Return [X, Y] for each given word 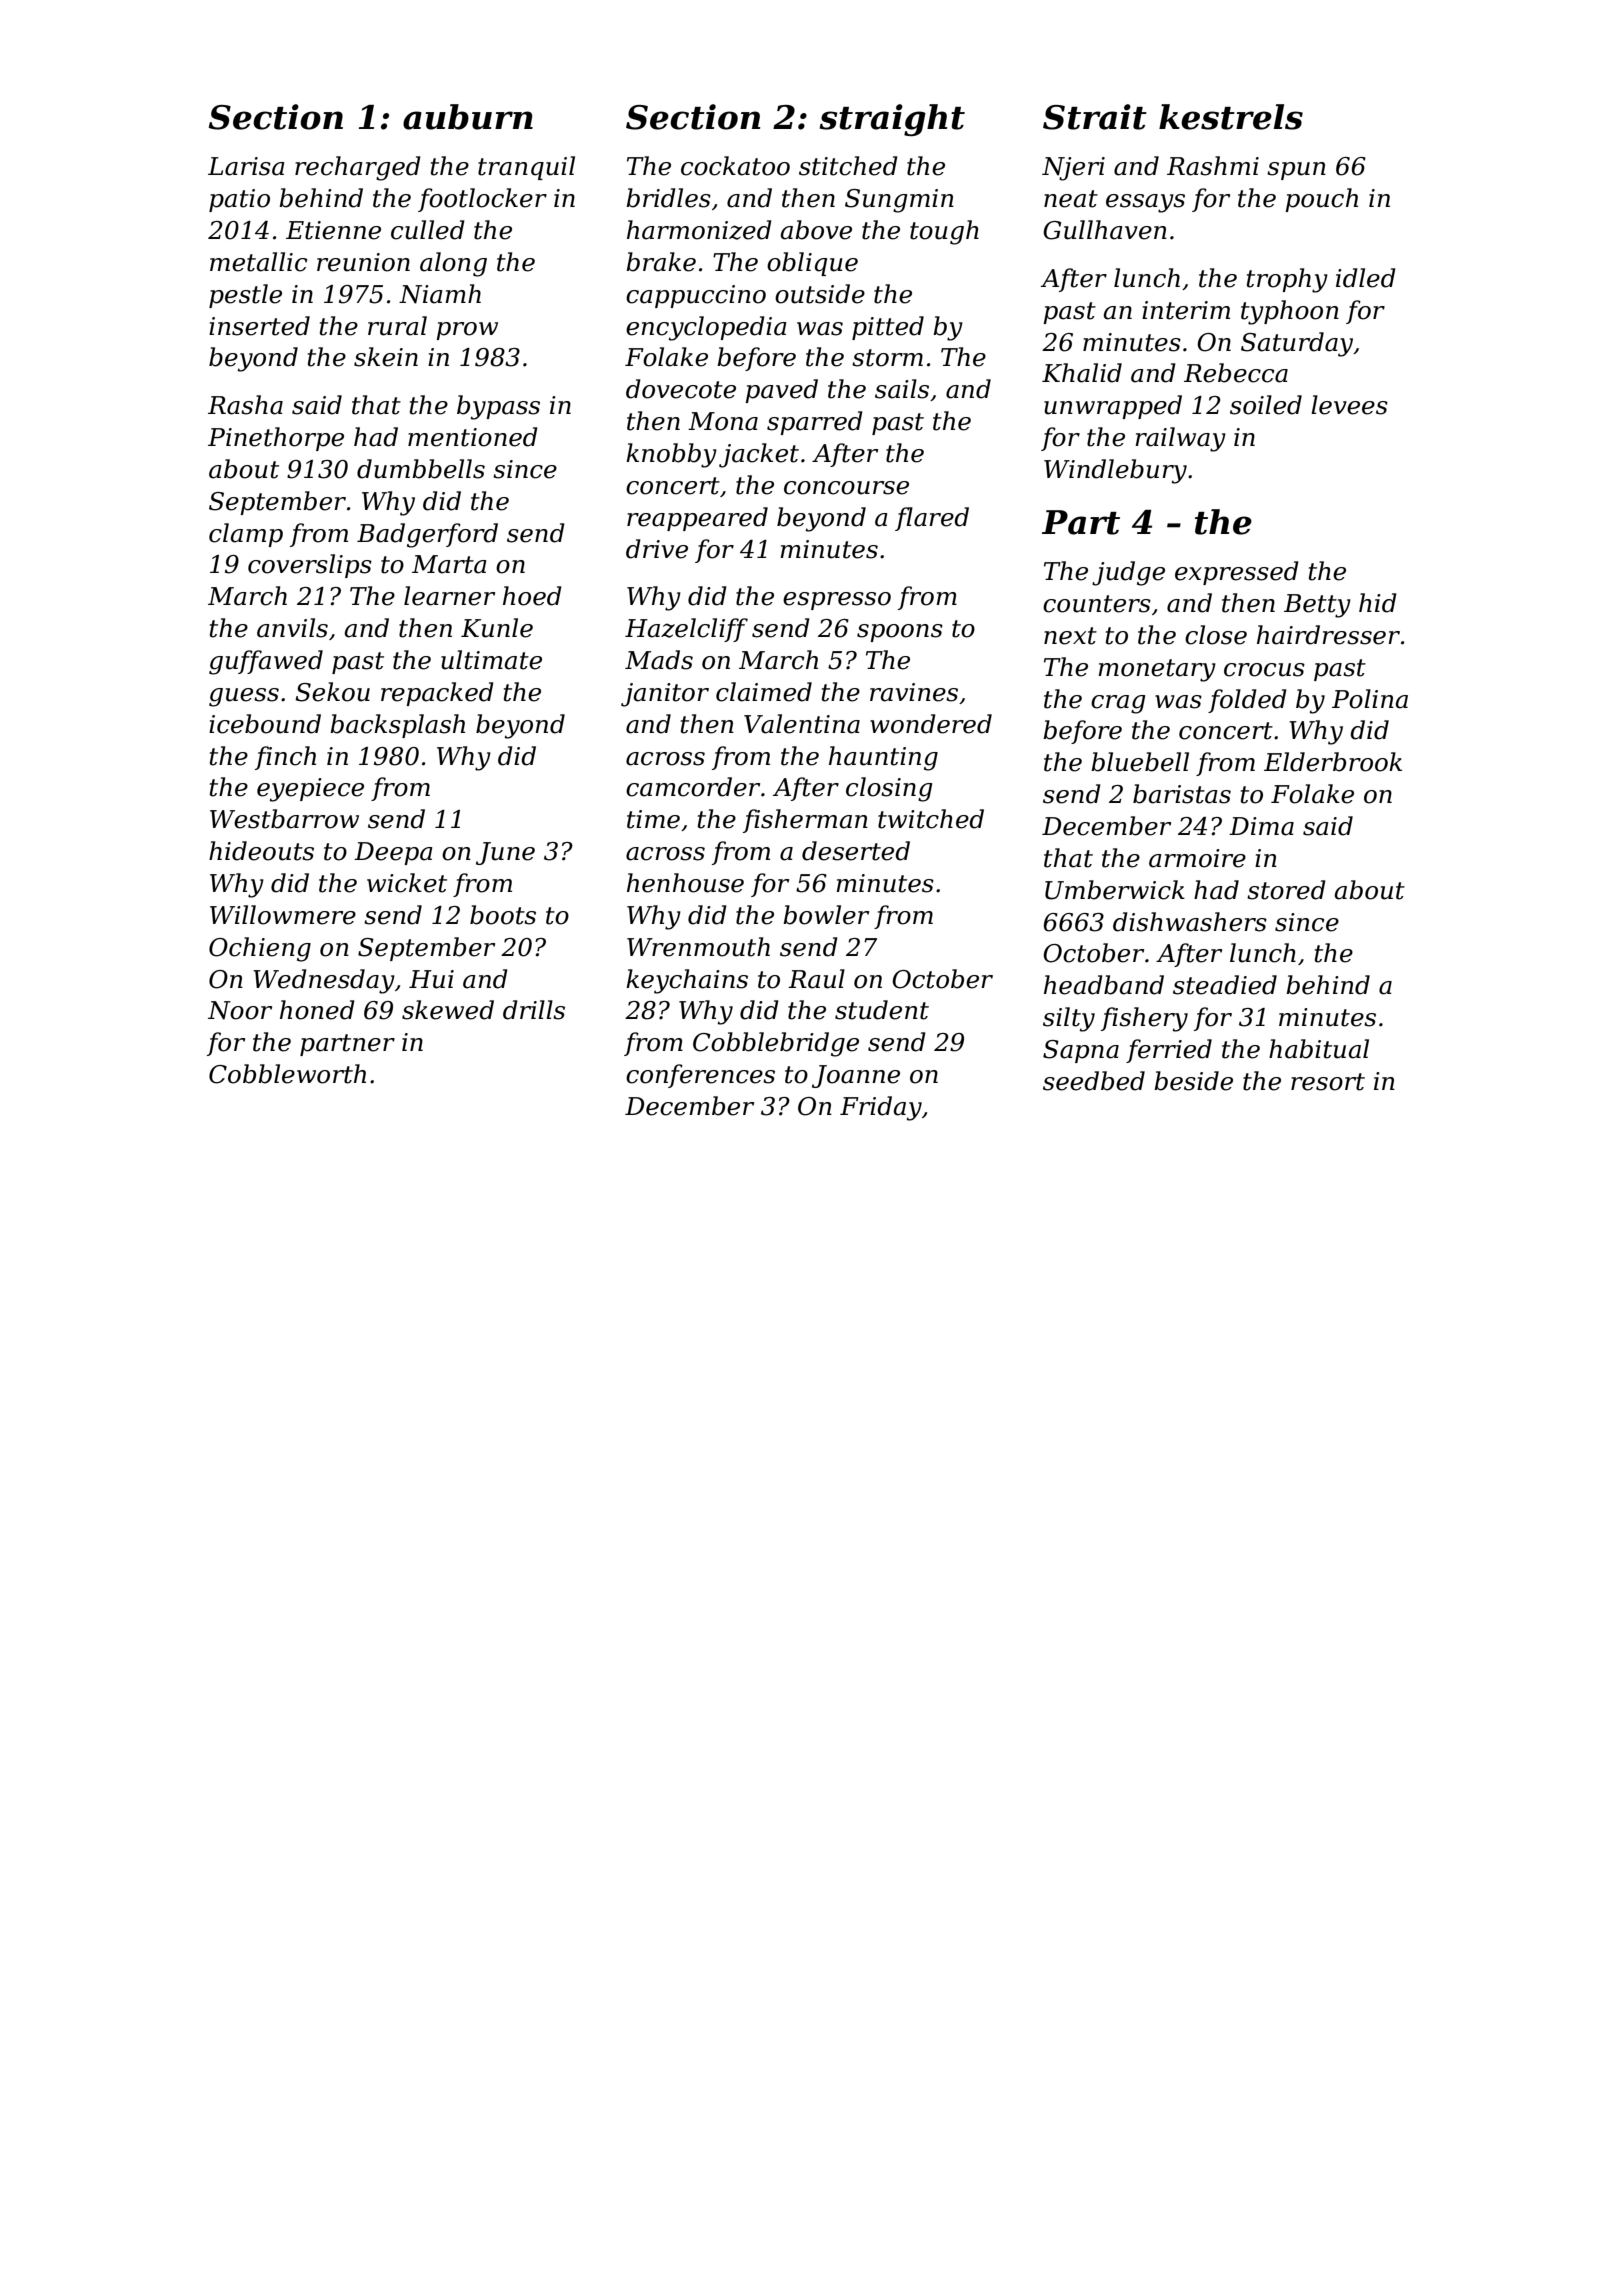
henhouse [685, 883]
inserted [259, 326]
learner [449, 596]
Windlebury [1115, 471]
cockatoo [735, 166]
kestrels [1231, 117]
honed [317, 1010]
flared [932, 519]
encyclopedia [706, 328]
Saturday [1297, 344]
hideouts [261, 851]
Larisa [246, 166]
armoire [1197, 858]
